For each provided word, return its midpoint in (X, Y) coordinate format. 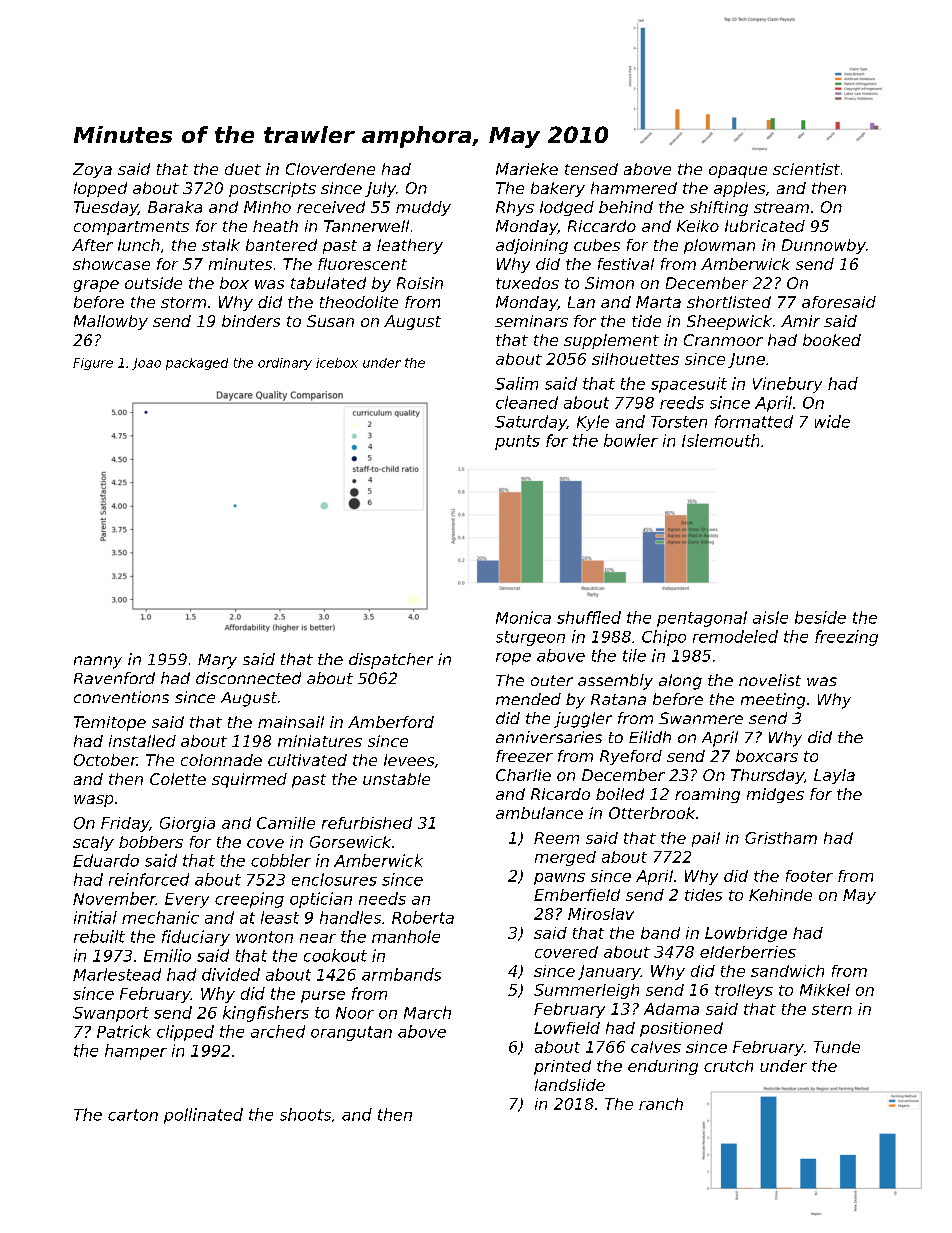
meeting (773, 701)
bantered (281, 245)
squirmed (249, 780)
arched (278, 1031)
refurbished (367, 823)
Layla (834, 776)
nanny (98, 662)
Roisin (420, 283)
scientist (806, 169)
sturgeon (530, 638)
